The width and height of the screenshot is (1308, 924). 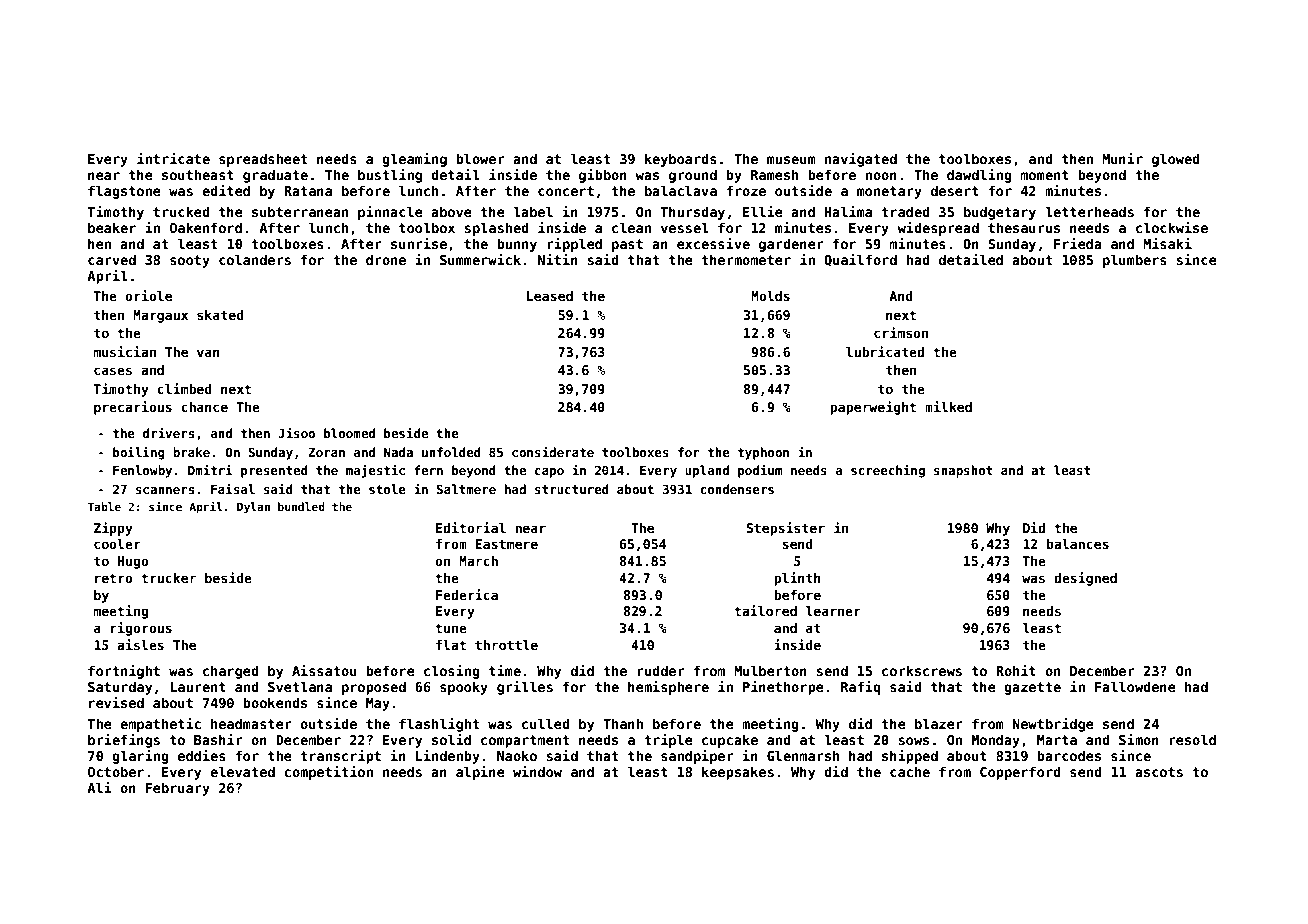 I want to click on plinth, so click(x=797, y=579).
